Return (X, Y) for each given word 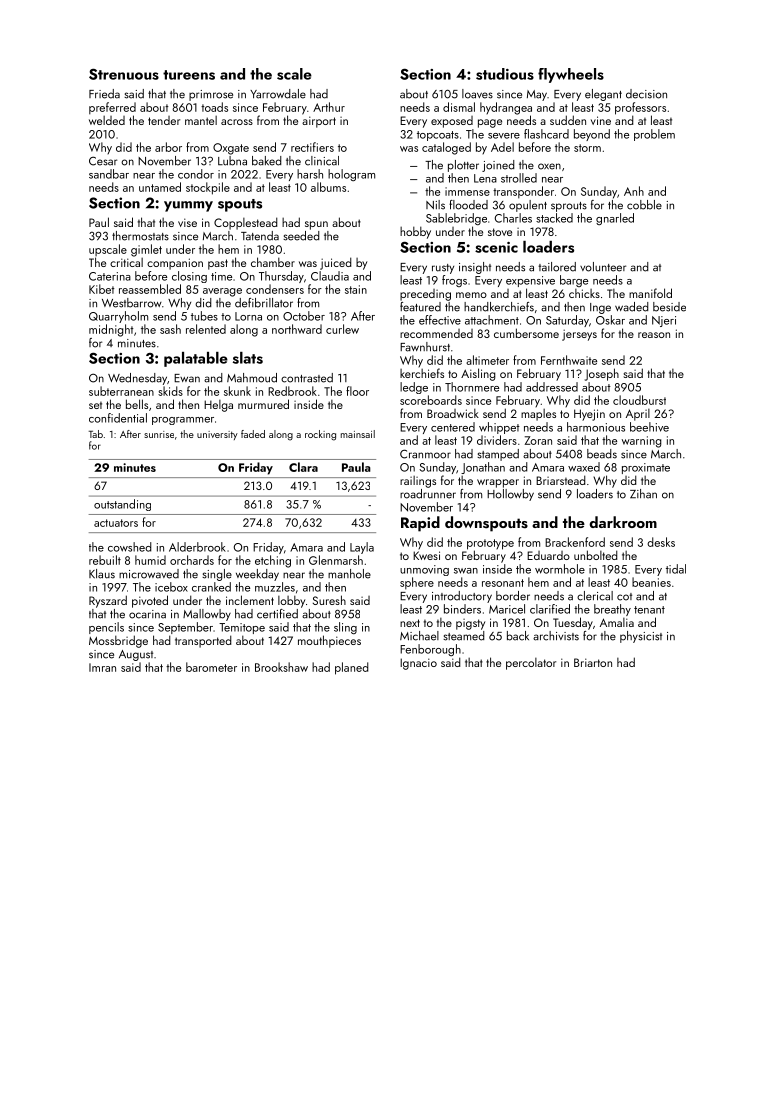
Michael (419, 636)
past (218, 264)
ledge (414, 388)
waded (632, 307)
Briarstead (561, 480)
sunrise (159, 434)
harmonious (596, 427)
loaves (477, 94)
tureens (189, 75)
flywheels (571, 75)
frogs (454, 281)
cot (624, 597)
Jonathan (483, 468)
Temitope (242, 628)
